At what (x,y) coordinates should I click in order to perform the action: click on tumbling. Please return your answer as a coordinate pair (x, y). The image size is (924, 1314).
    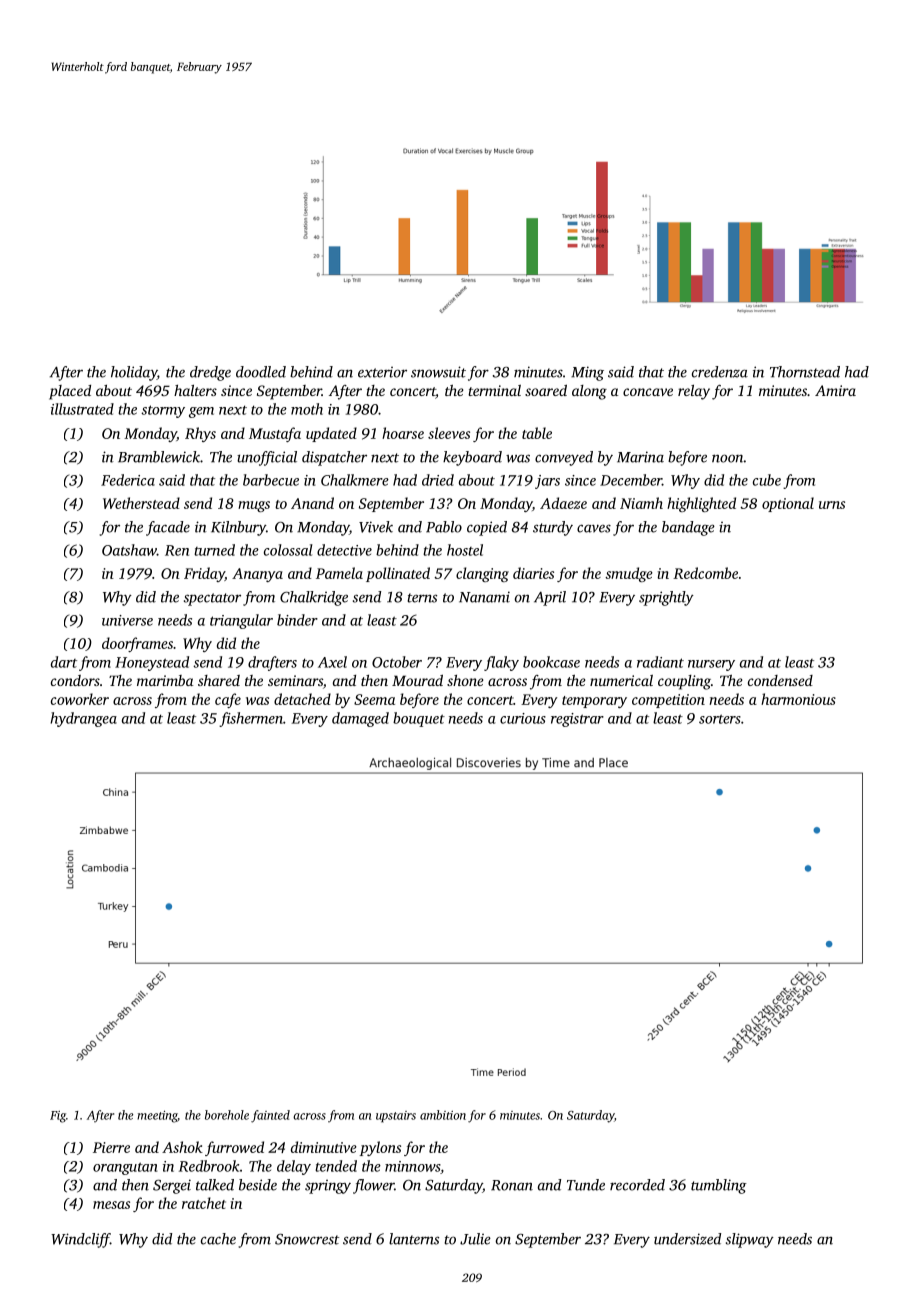
    Looking at the image, I should click on (719, 1186).
